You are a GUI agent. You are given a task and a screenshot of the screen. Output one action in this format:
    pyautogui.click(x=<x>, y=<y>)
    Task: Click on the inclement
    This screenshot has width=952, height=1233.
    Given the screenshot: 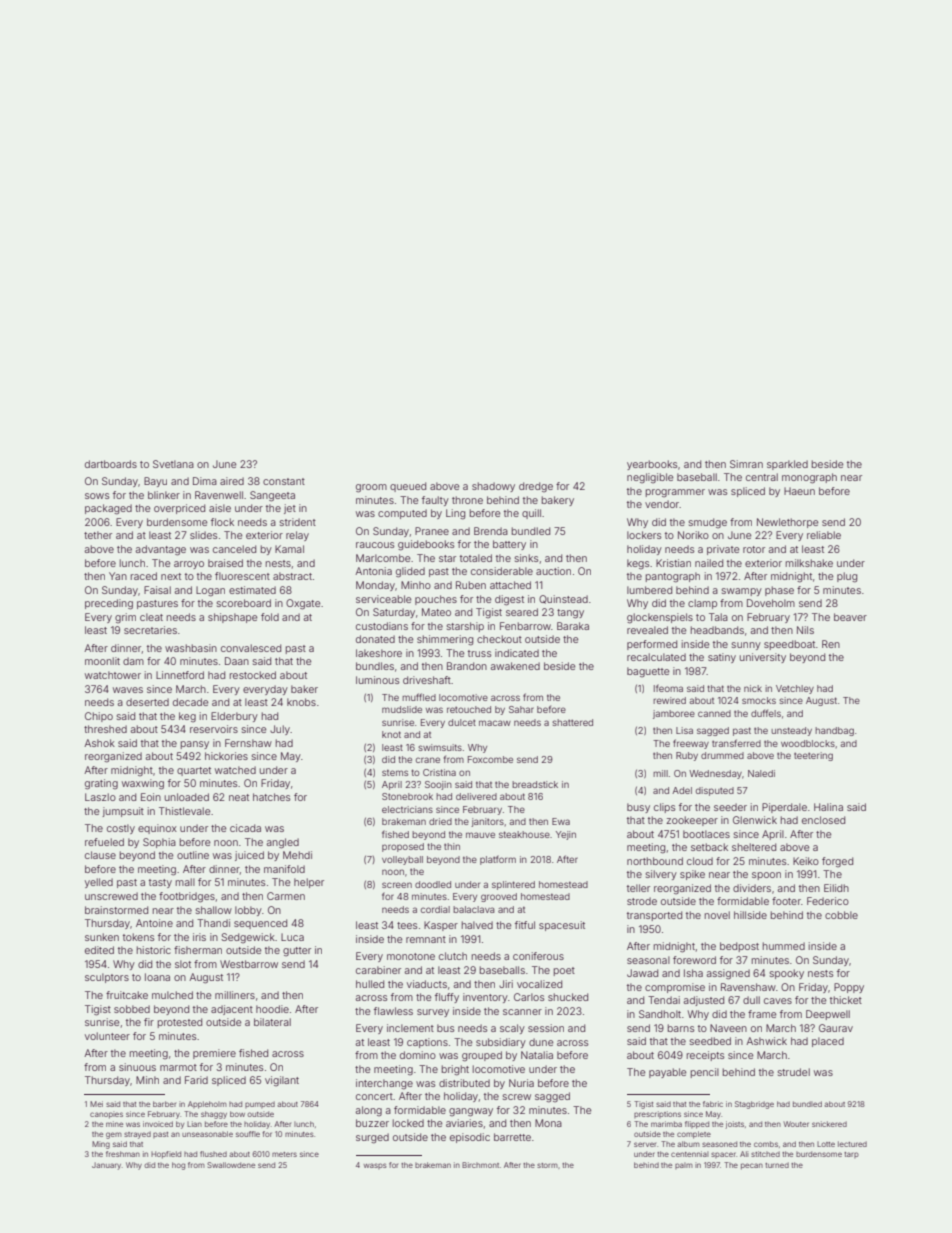 What is the action you would take?
    pyautogui.click(x=410, y=1028)
